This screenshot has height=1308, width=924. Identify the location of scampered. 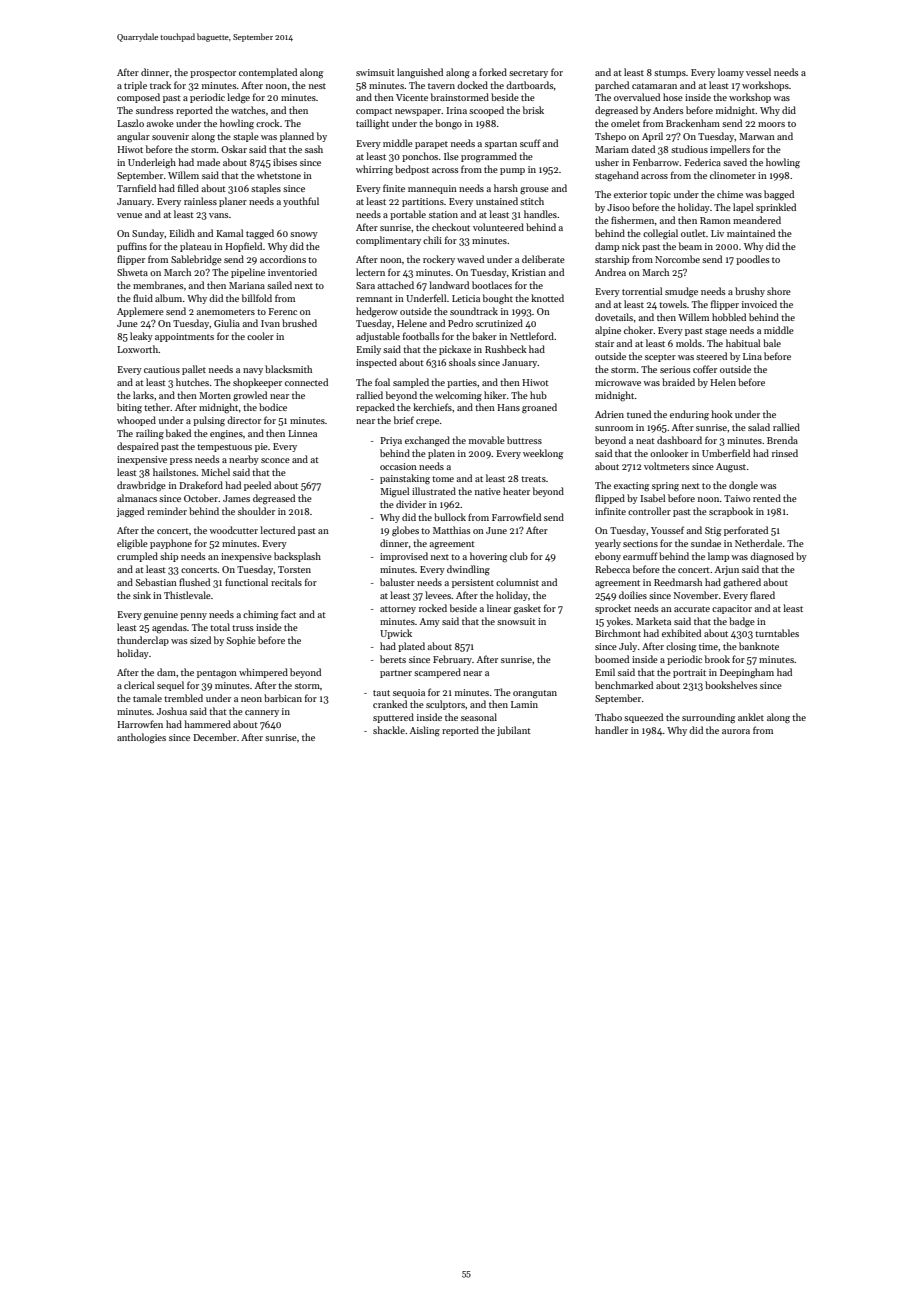
(437, 673).
